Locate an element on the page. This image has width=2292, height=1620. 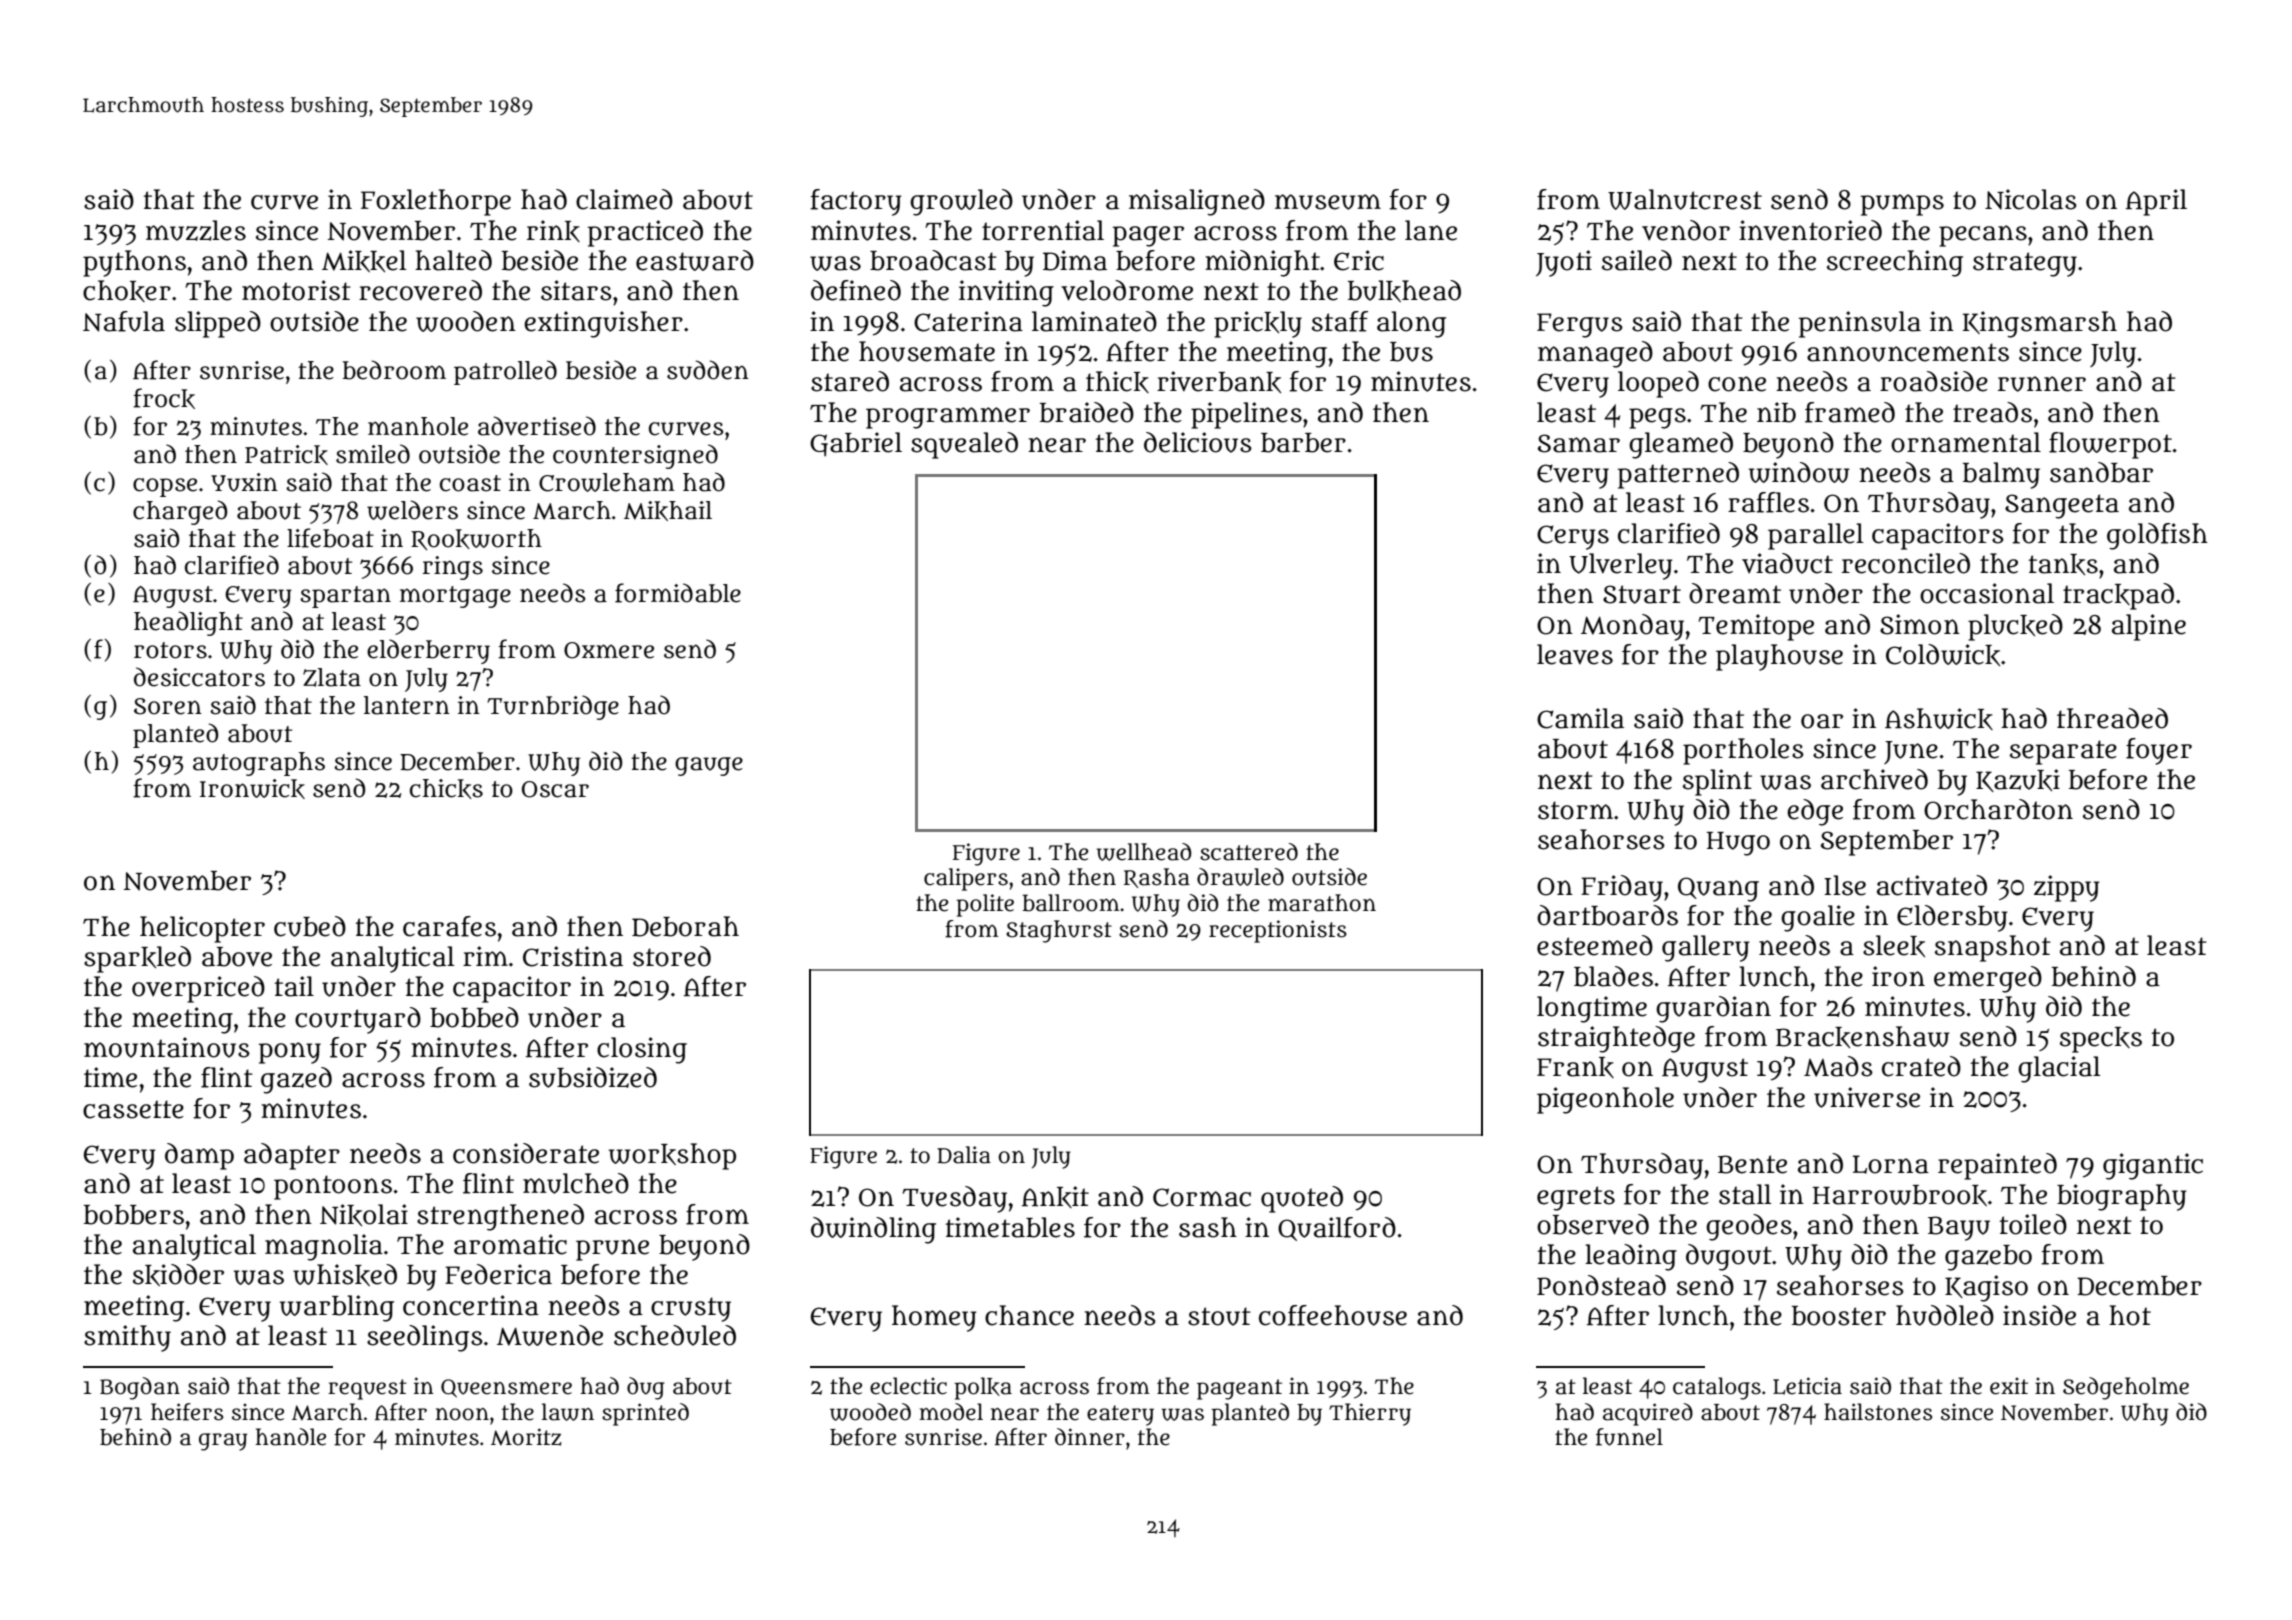
flowerpot is located at coordinates (2110, 445).
